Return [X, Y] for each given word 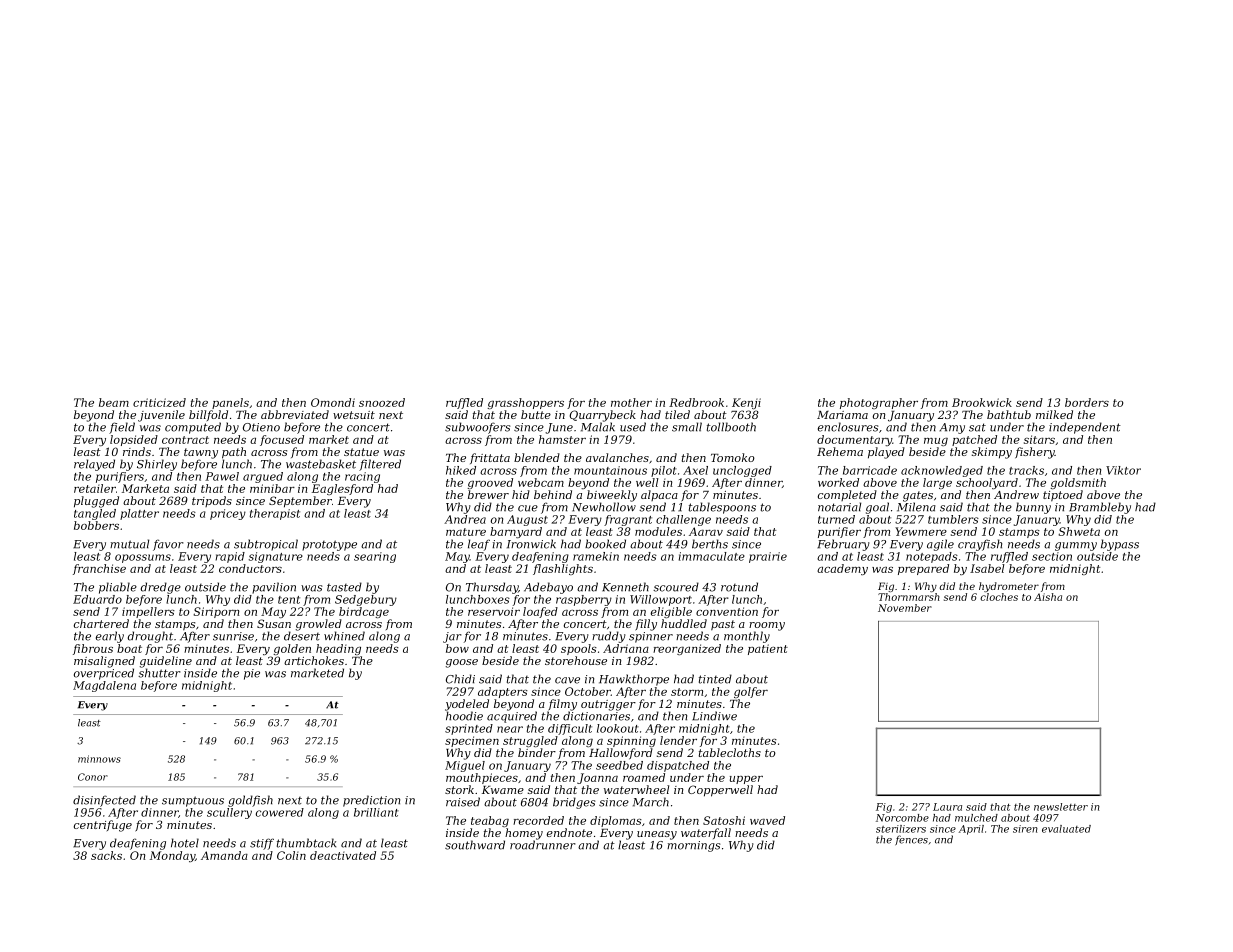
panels [230, 403]
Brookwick [982, 402]
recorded [538, 820]
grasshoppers [525, 403]
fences [911, 840]
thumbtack [306, 843]
